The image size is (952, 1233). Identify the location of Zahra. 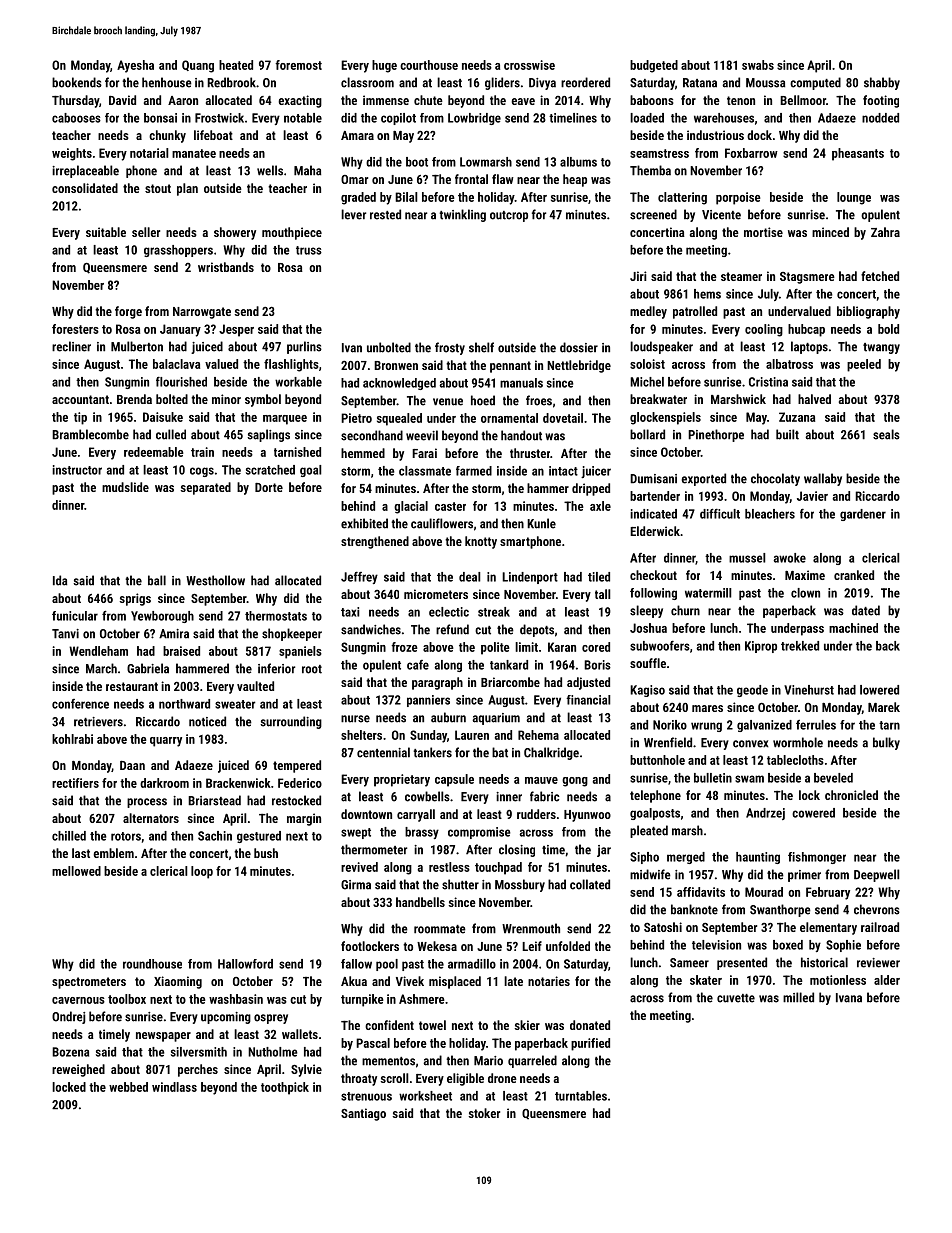
(885, 232).
